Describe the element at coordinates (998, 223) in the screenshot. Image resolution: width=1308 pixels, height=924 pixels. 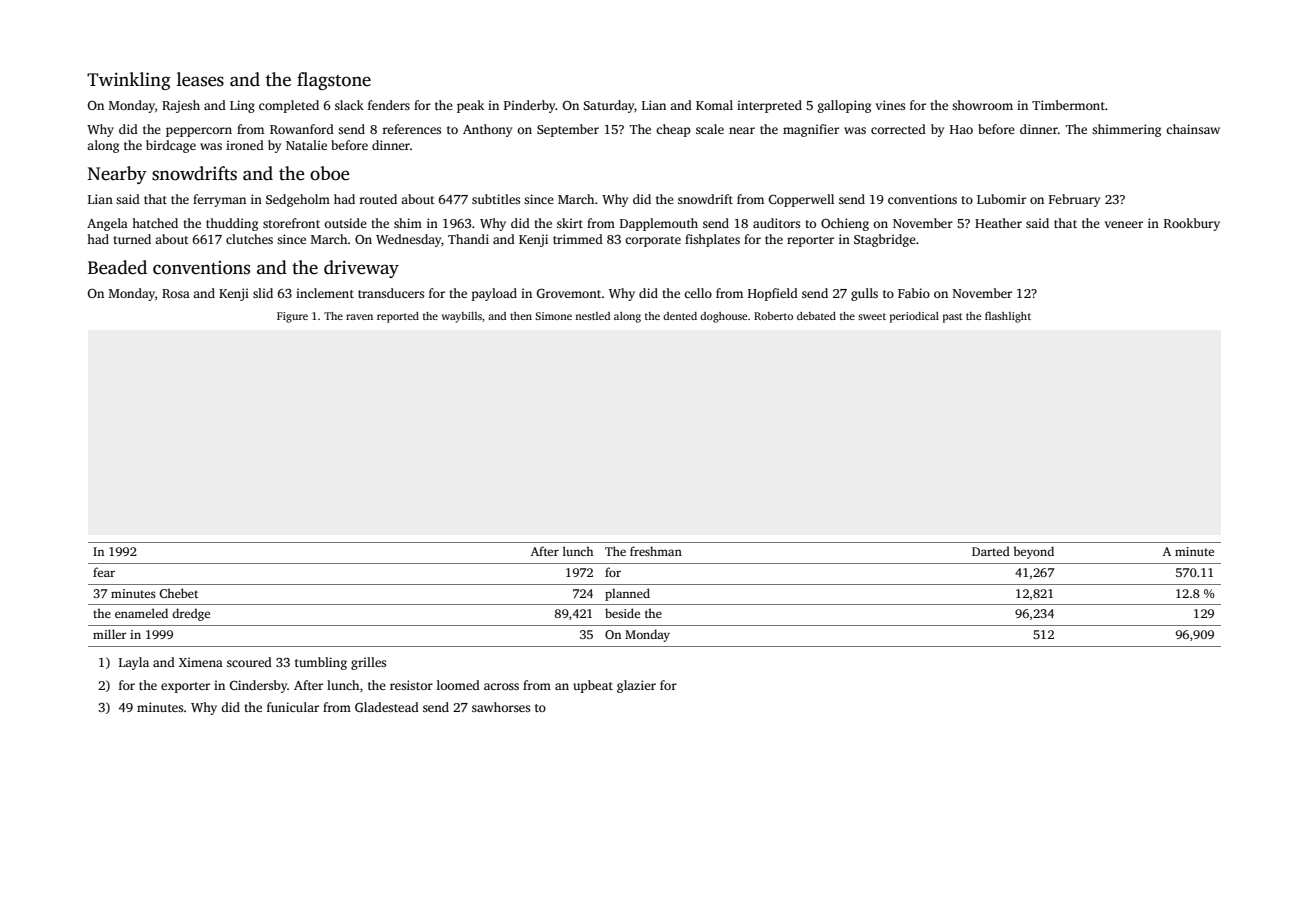
I see `Heather` at that location.
